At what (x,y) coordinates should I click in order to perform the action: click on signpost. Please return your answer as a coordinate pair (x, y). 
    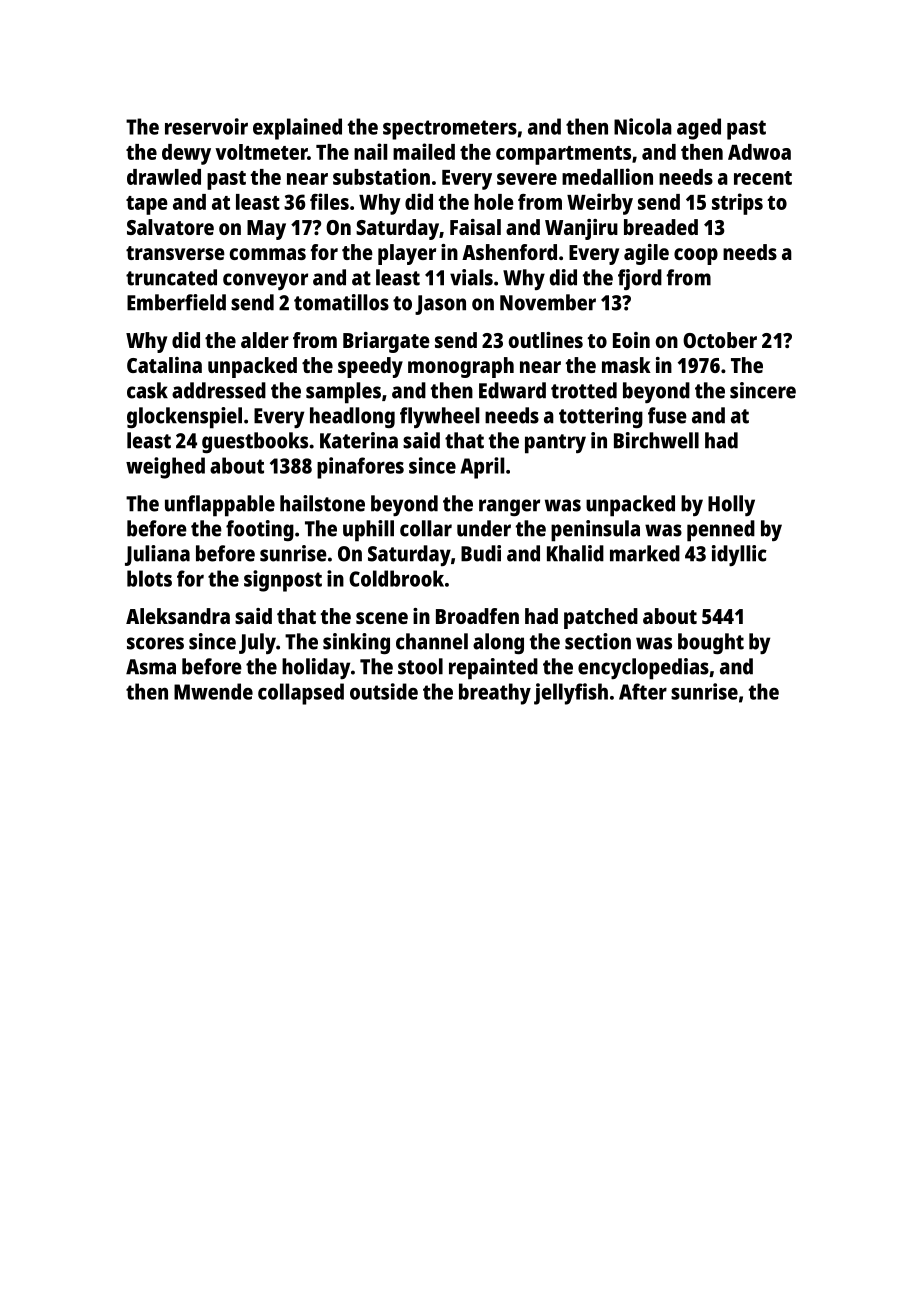
    Looking at the image, I should click on (283, 581).
